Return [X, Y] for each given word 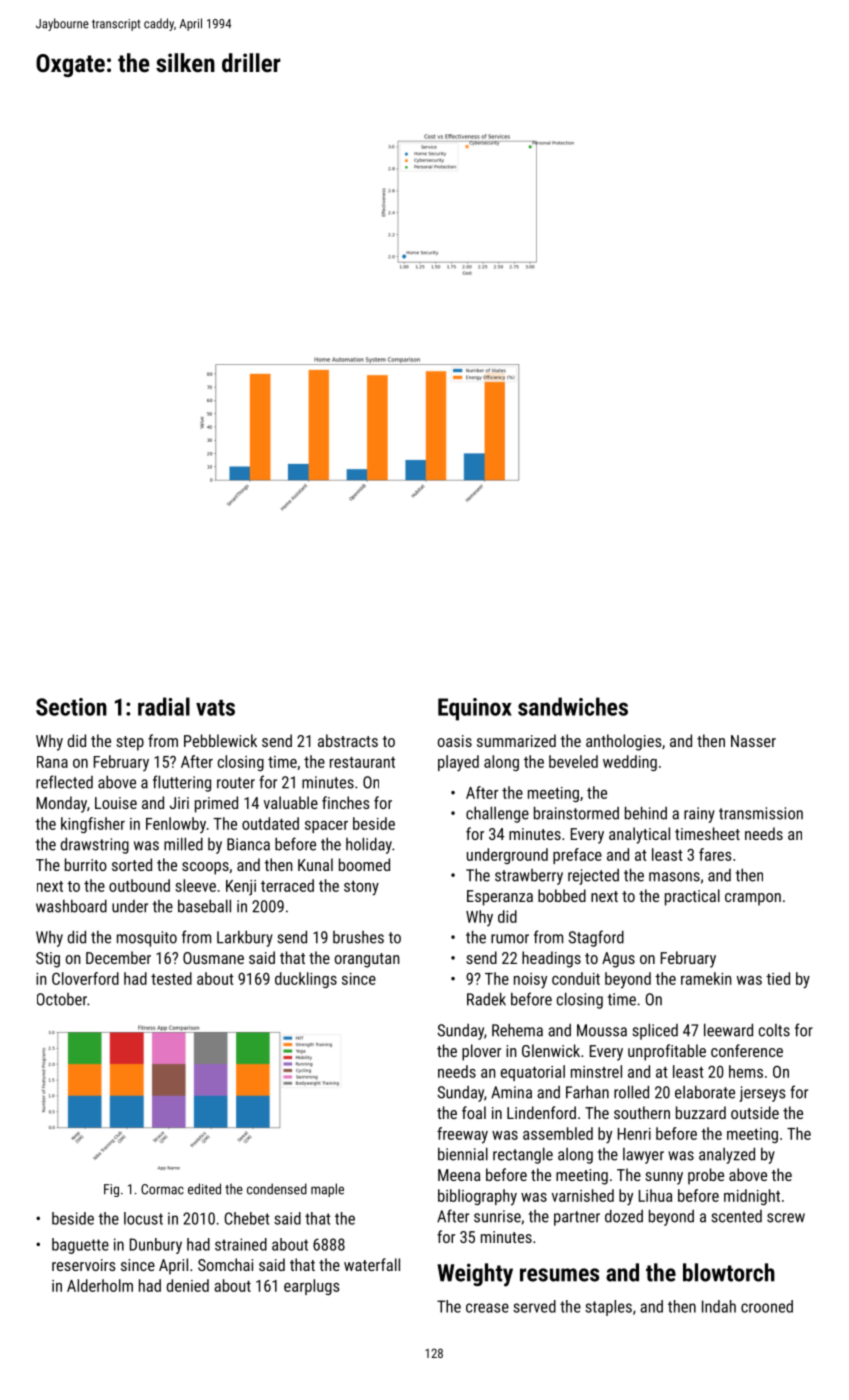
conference [747, 1050]
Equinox [475, 709]
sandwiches [573, 706]
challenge [497, 814]
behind [646, 813]
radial [164, 706]
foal [474, 1112]
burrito [86, 864]
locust [143, 1218]
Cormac [162, 1189]
